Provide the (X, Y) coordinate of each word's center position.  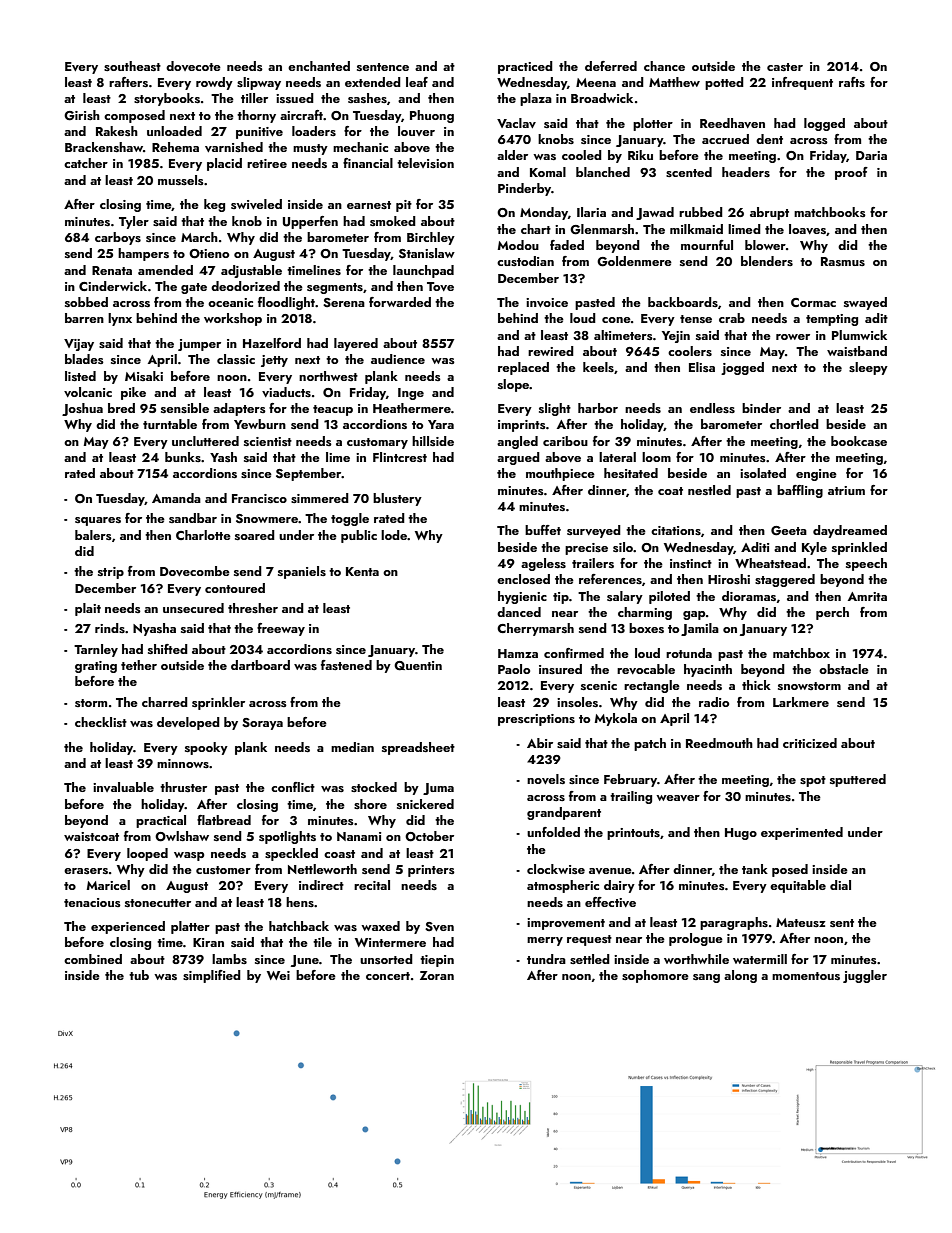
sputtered (858, 780)
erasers (86, 871)
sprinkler (218, 703)
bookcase (859, 441)
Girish (82, 115)
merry (545, 941)
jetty (274, 361)
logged (824, 124)
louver (416, 131)
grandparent (564, 813)
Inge (411, 394)
